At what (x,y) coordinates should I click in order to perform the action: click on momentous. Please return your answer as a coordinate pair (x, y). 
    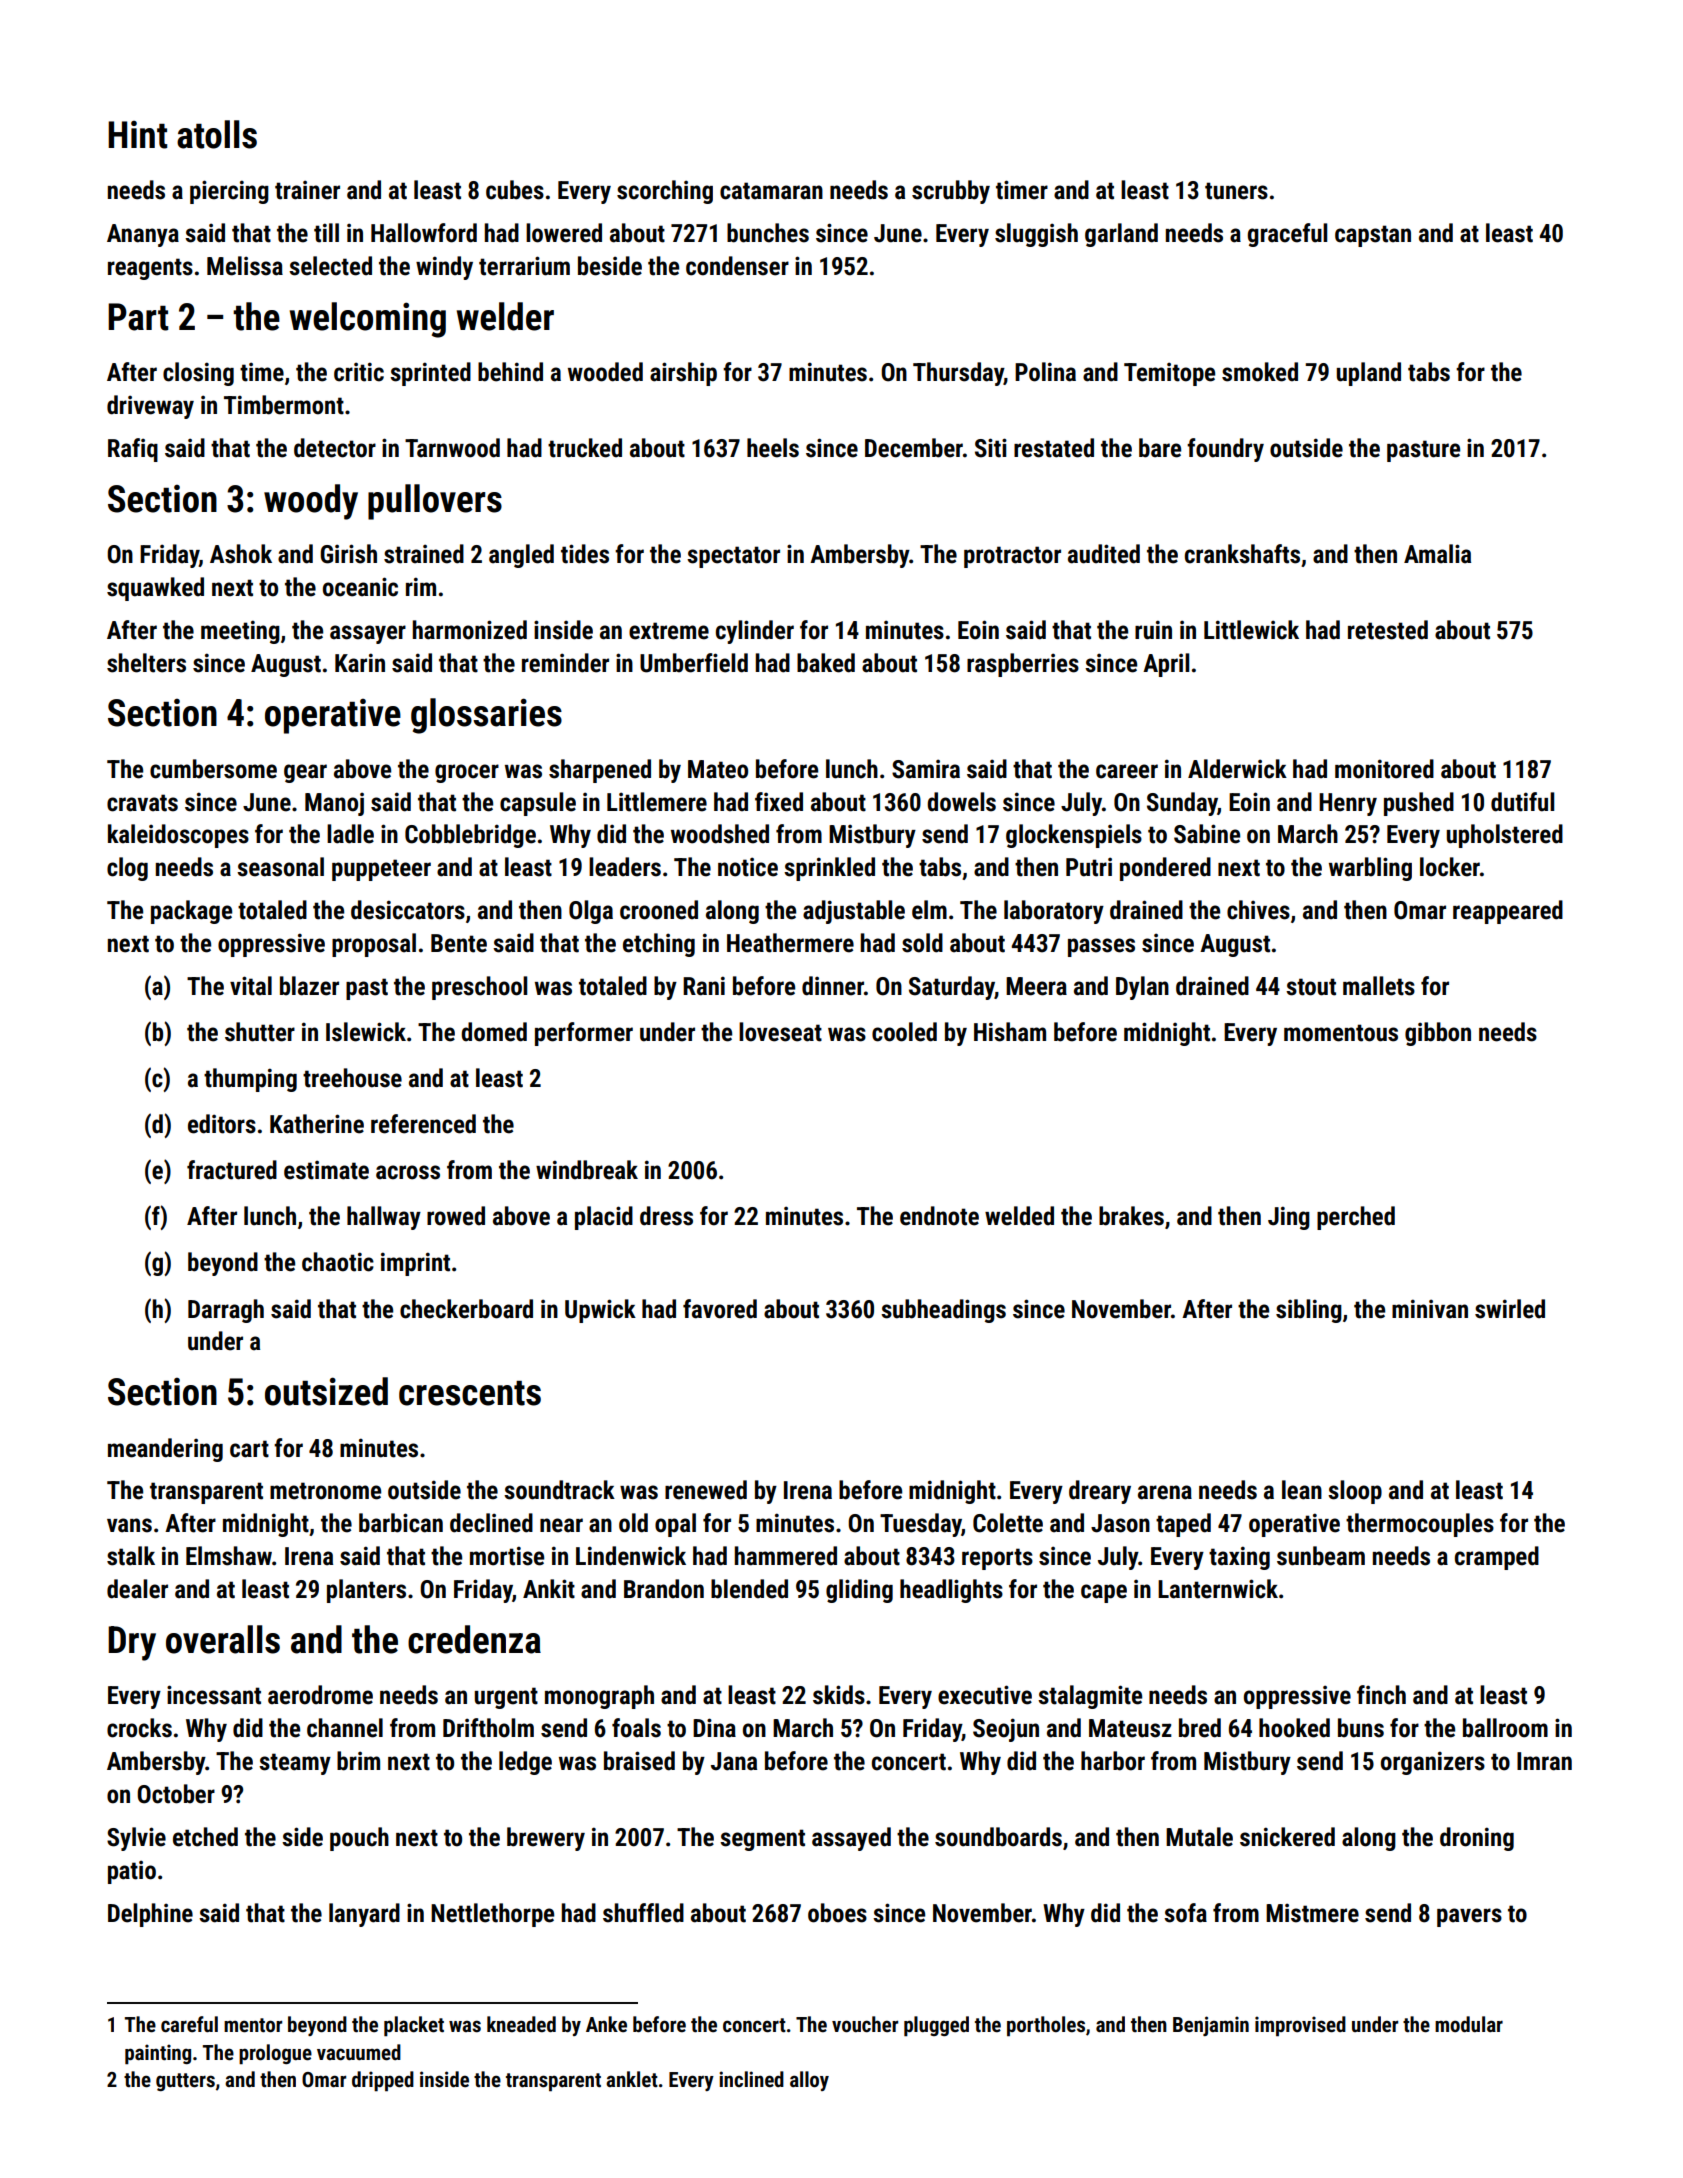
    Looking at the image, I should click on (1341, 1033).
